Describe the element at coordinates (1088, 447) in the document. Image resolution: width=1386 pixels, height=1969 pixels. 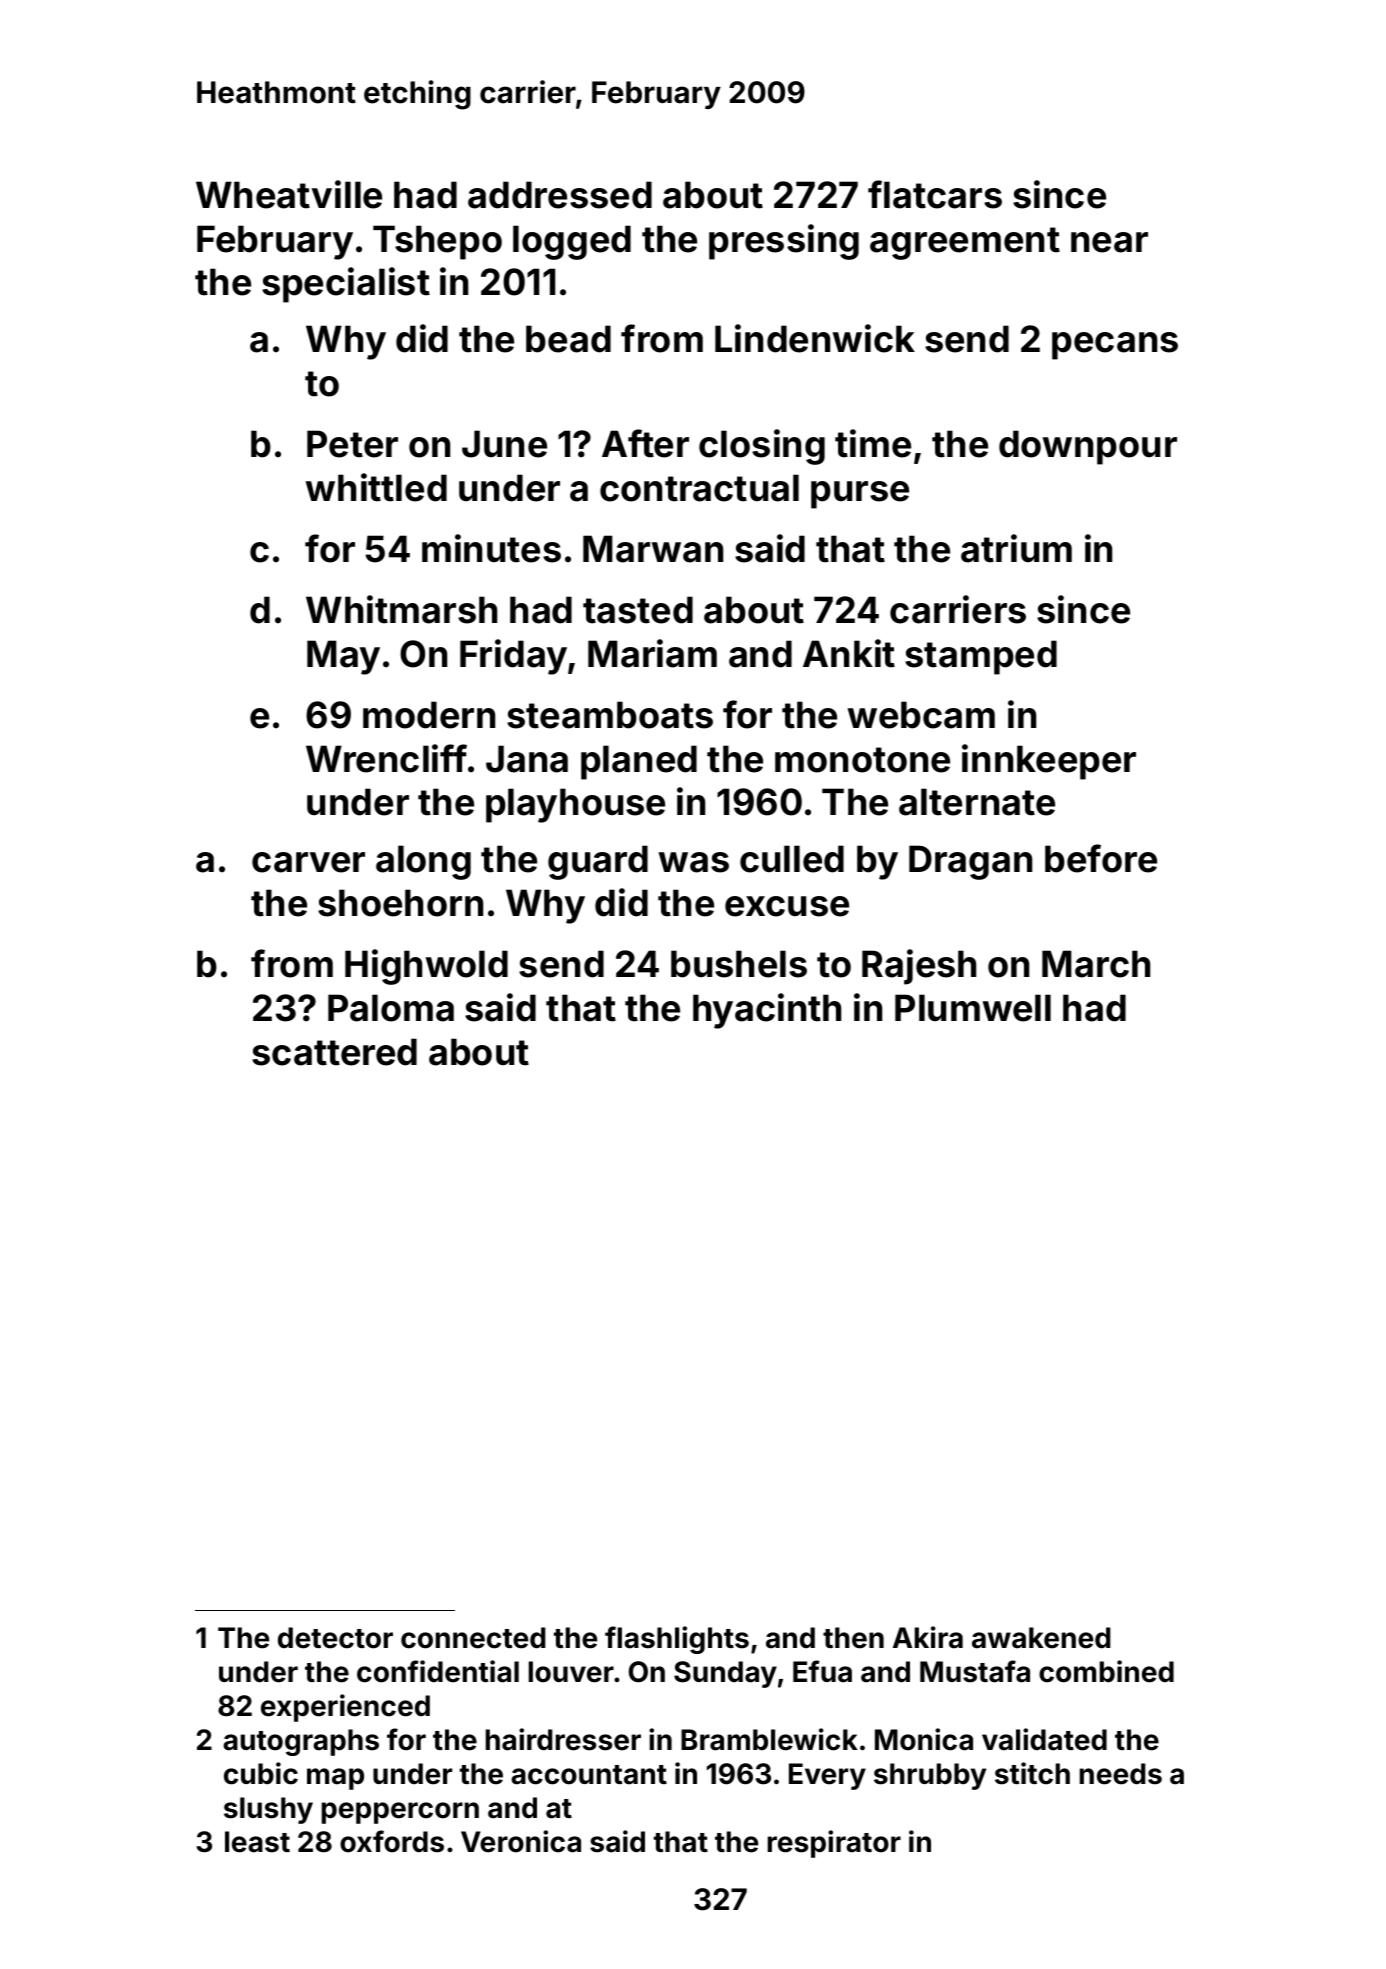
I see `downpour` at that location.
